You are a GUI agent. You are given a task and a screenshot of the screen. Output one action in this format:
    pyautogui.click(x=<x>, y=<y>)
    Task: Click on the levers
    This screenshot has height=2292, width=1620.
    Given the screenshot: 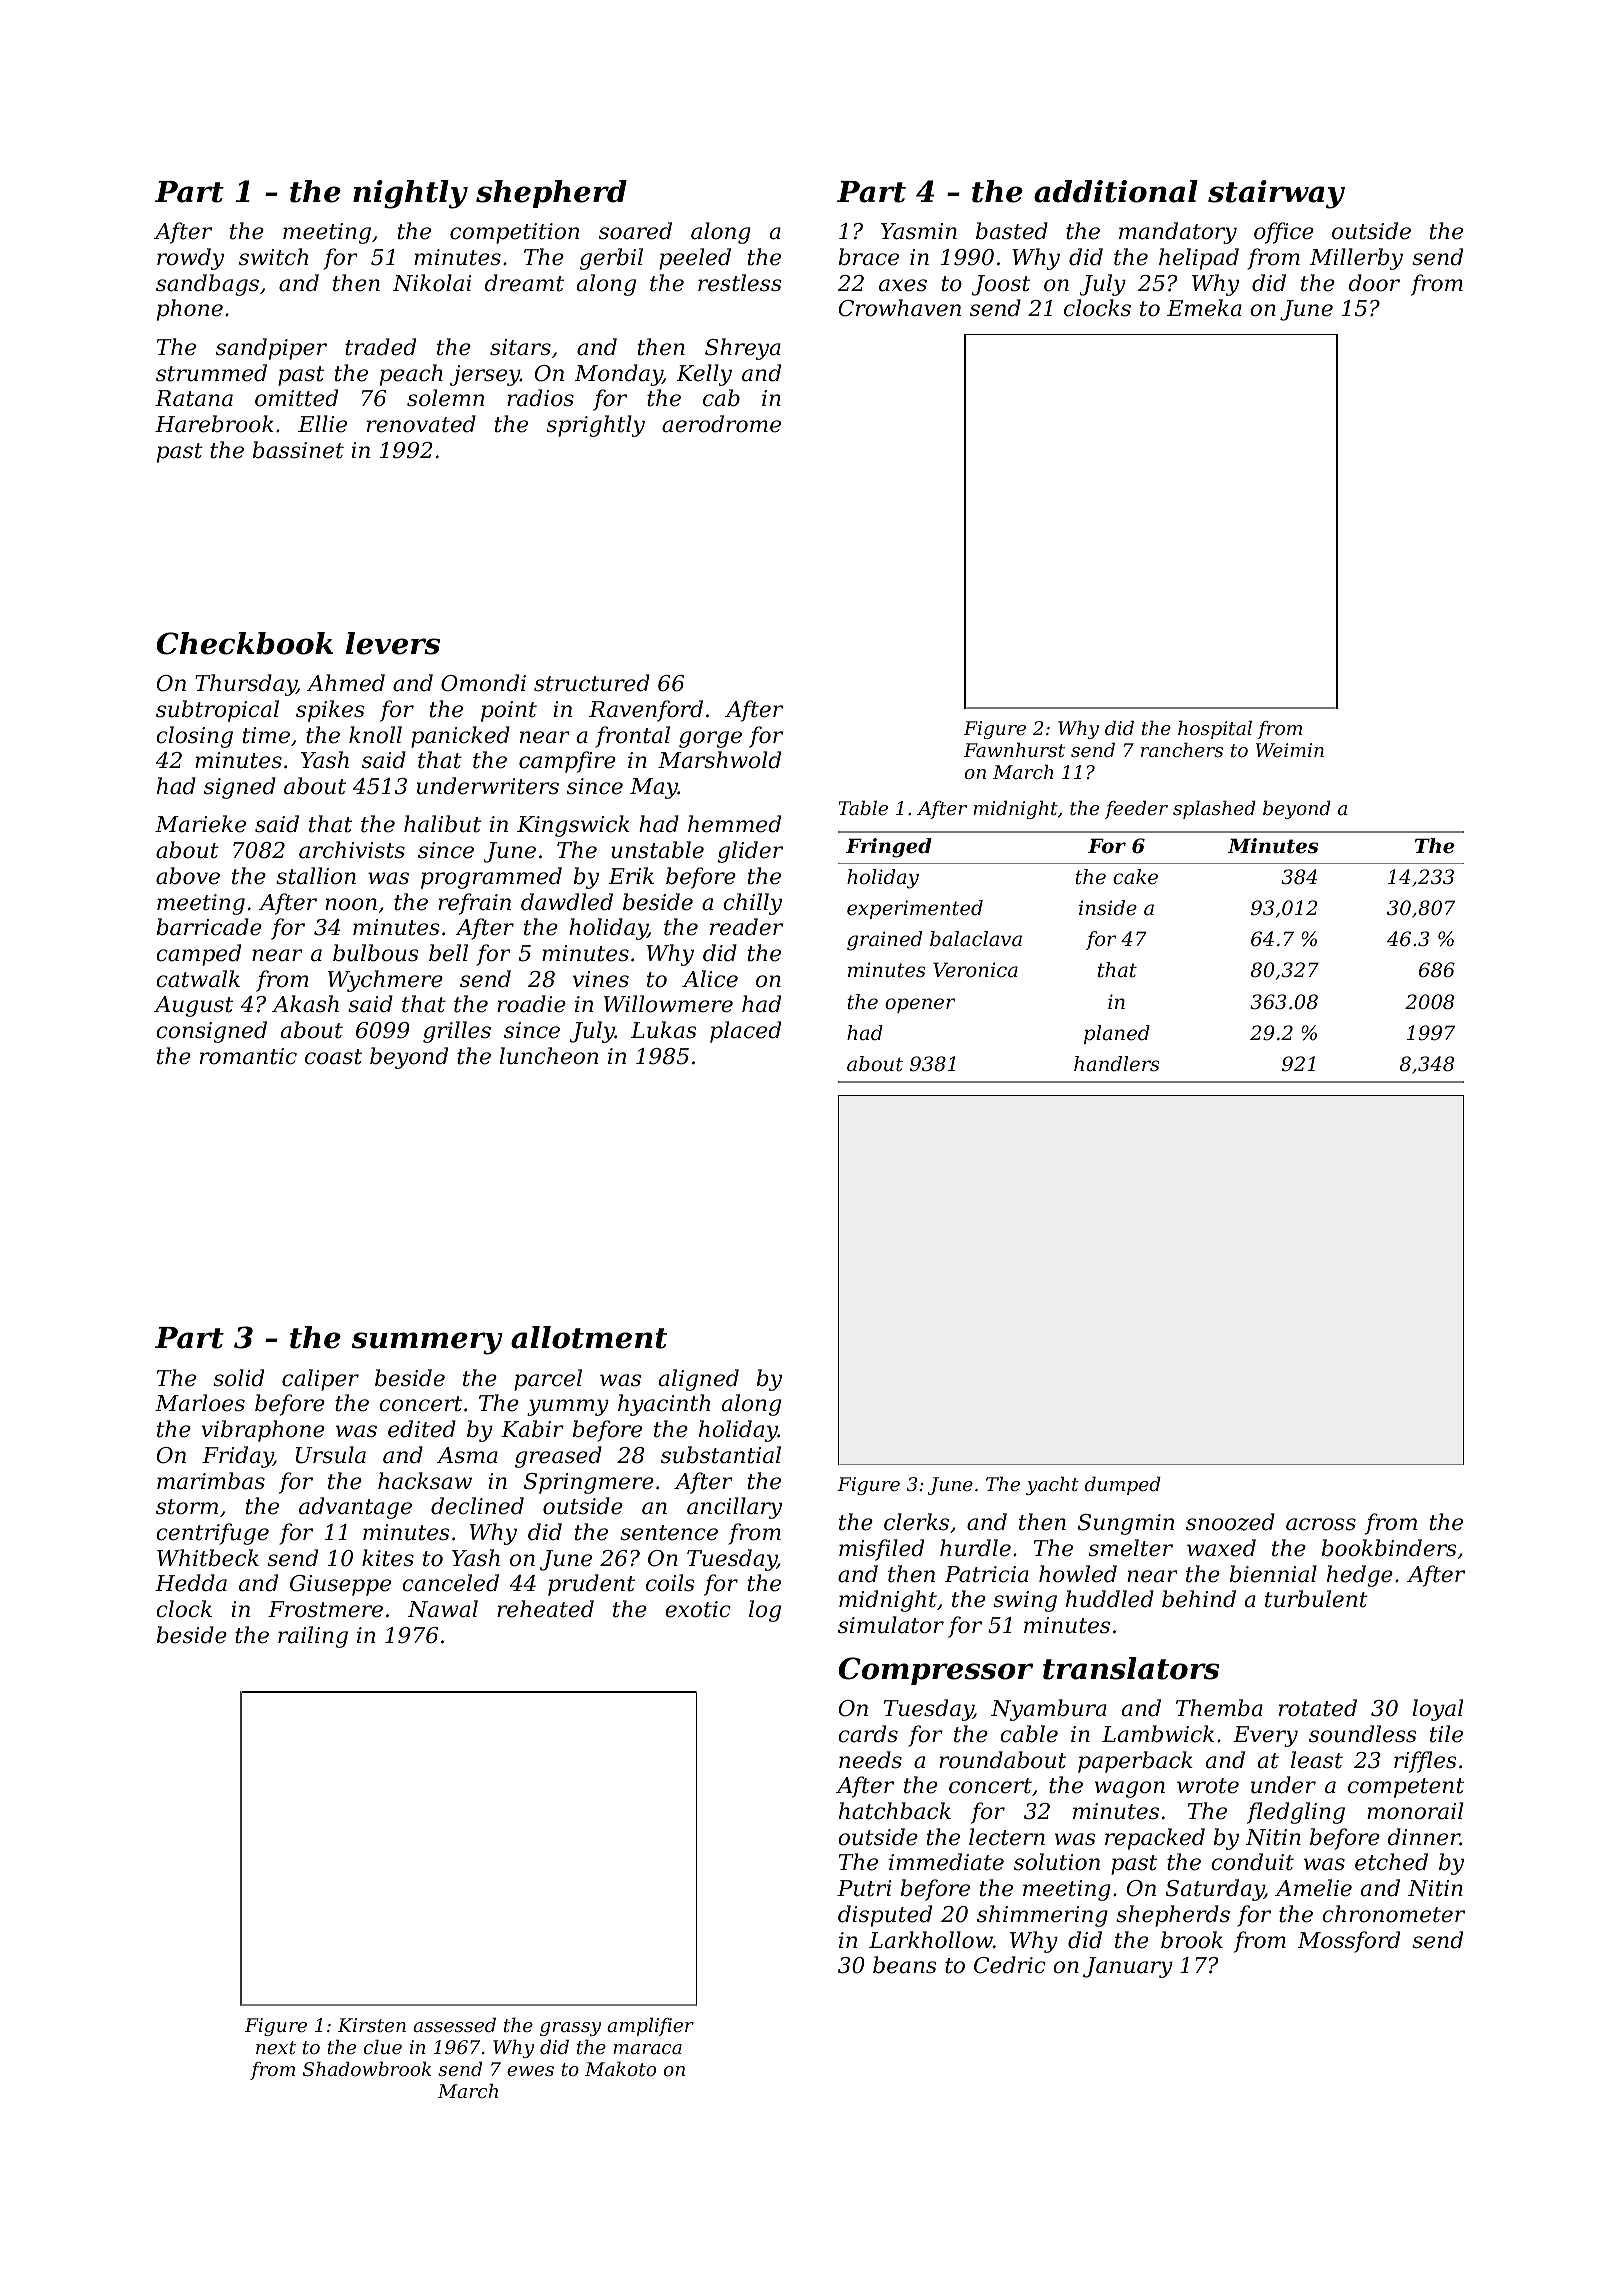 What is the action you would take?
    pyautogui.click(x=393, y=643)
